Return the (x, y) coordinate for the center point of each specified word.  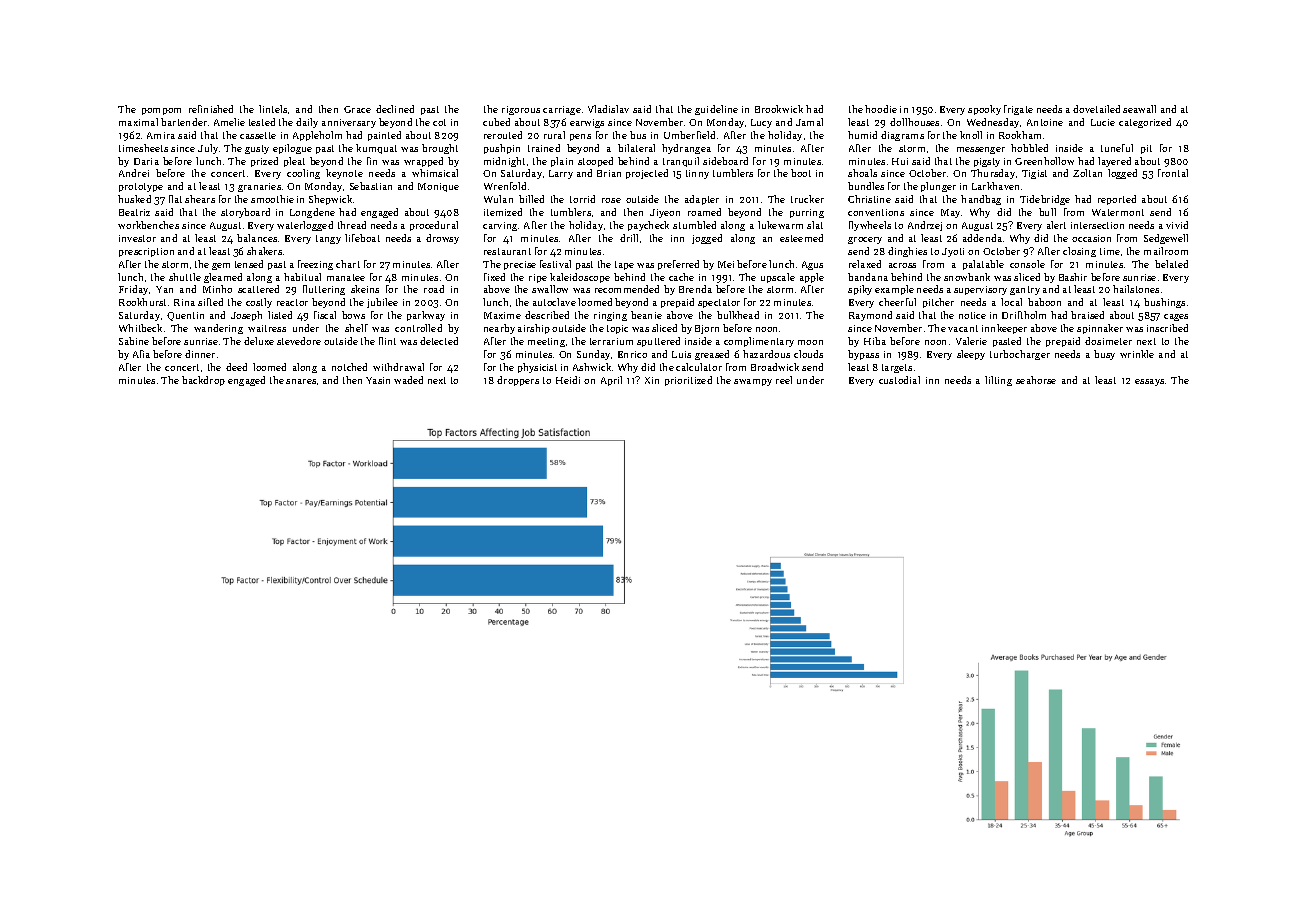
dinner (200, 354)
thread (352, 225)
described (547, 315)
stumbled (694, 225)
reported (1117, 200)
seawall (1139, 109)
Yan (164, 289)
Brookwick (779, 109)
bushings (1164, 303)
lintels (273, 109)
